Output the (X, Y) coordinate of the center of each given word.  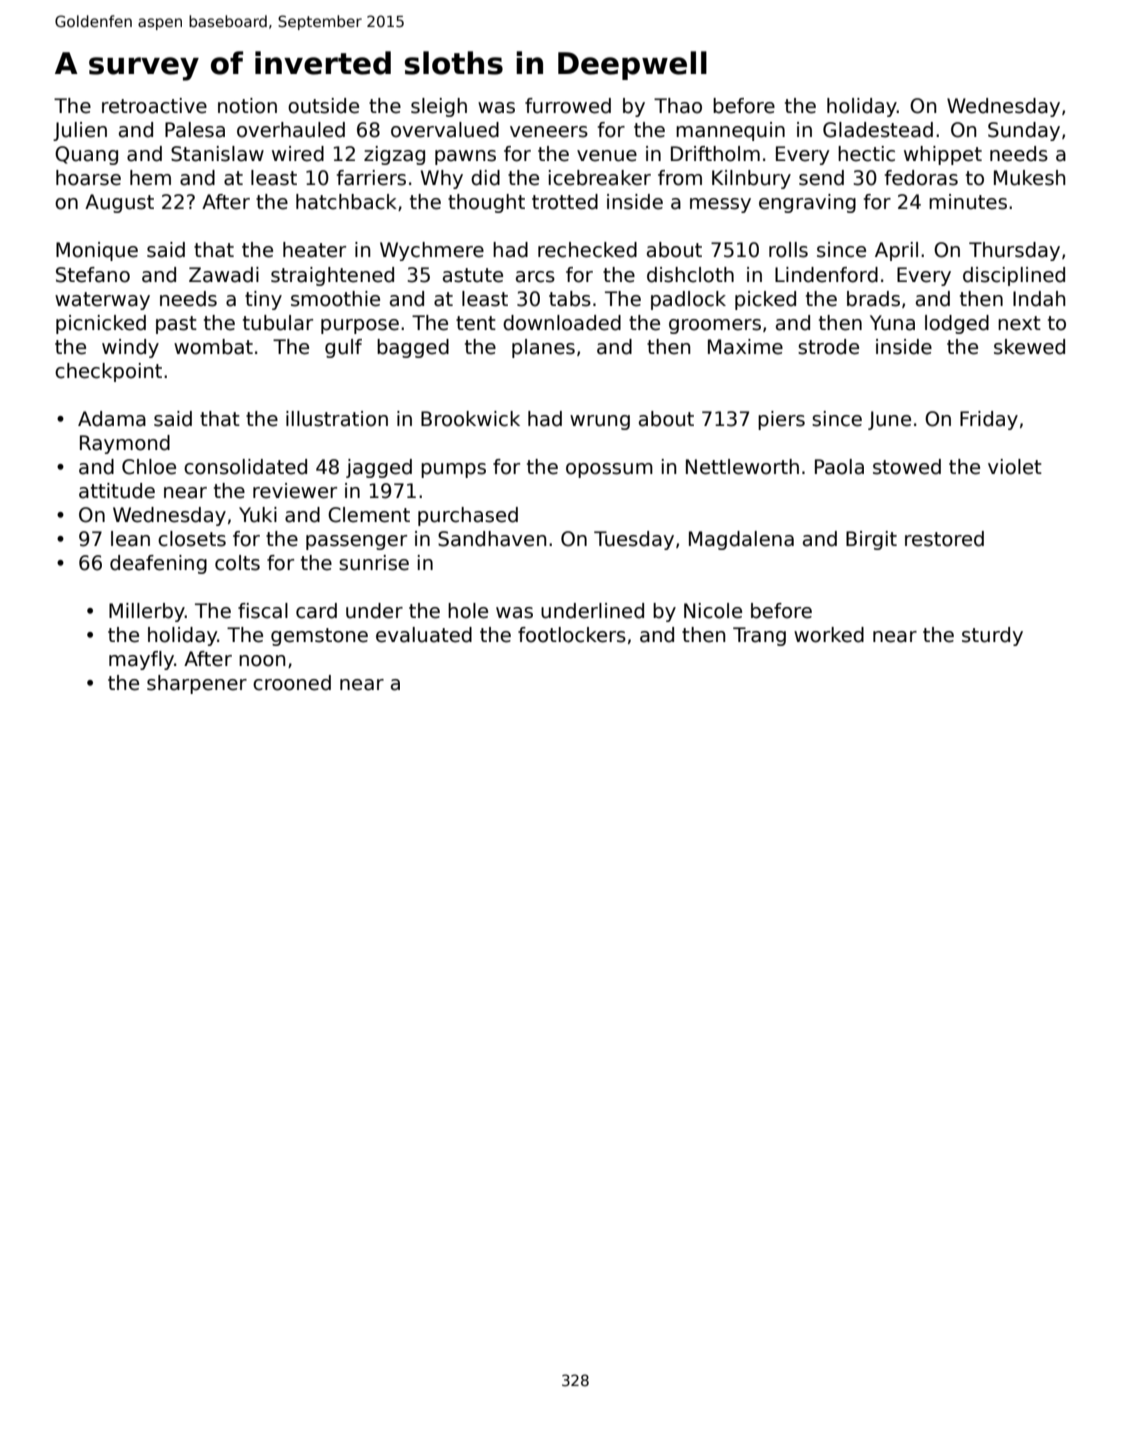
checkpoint (108, 372)
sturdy (992, 636)
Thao (678, 106)
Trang (759, 636)
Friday (989, 420)
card (316, 611)
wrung (600, 422)
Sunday (1024, 131)
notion (247, 106)
